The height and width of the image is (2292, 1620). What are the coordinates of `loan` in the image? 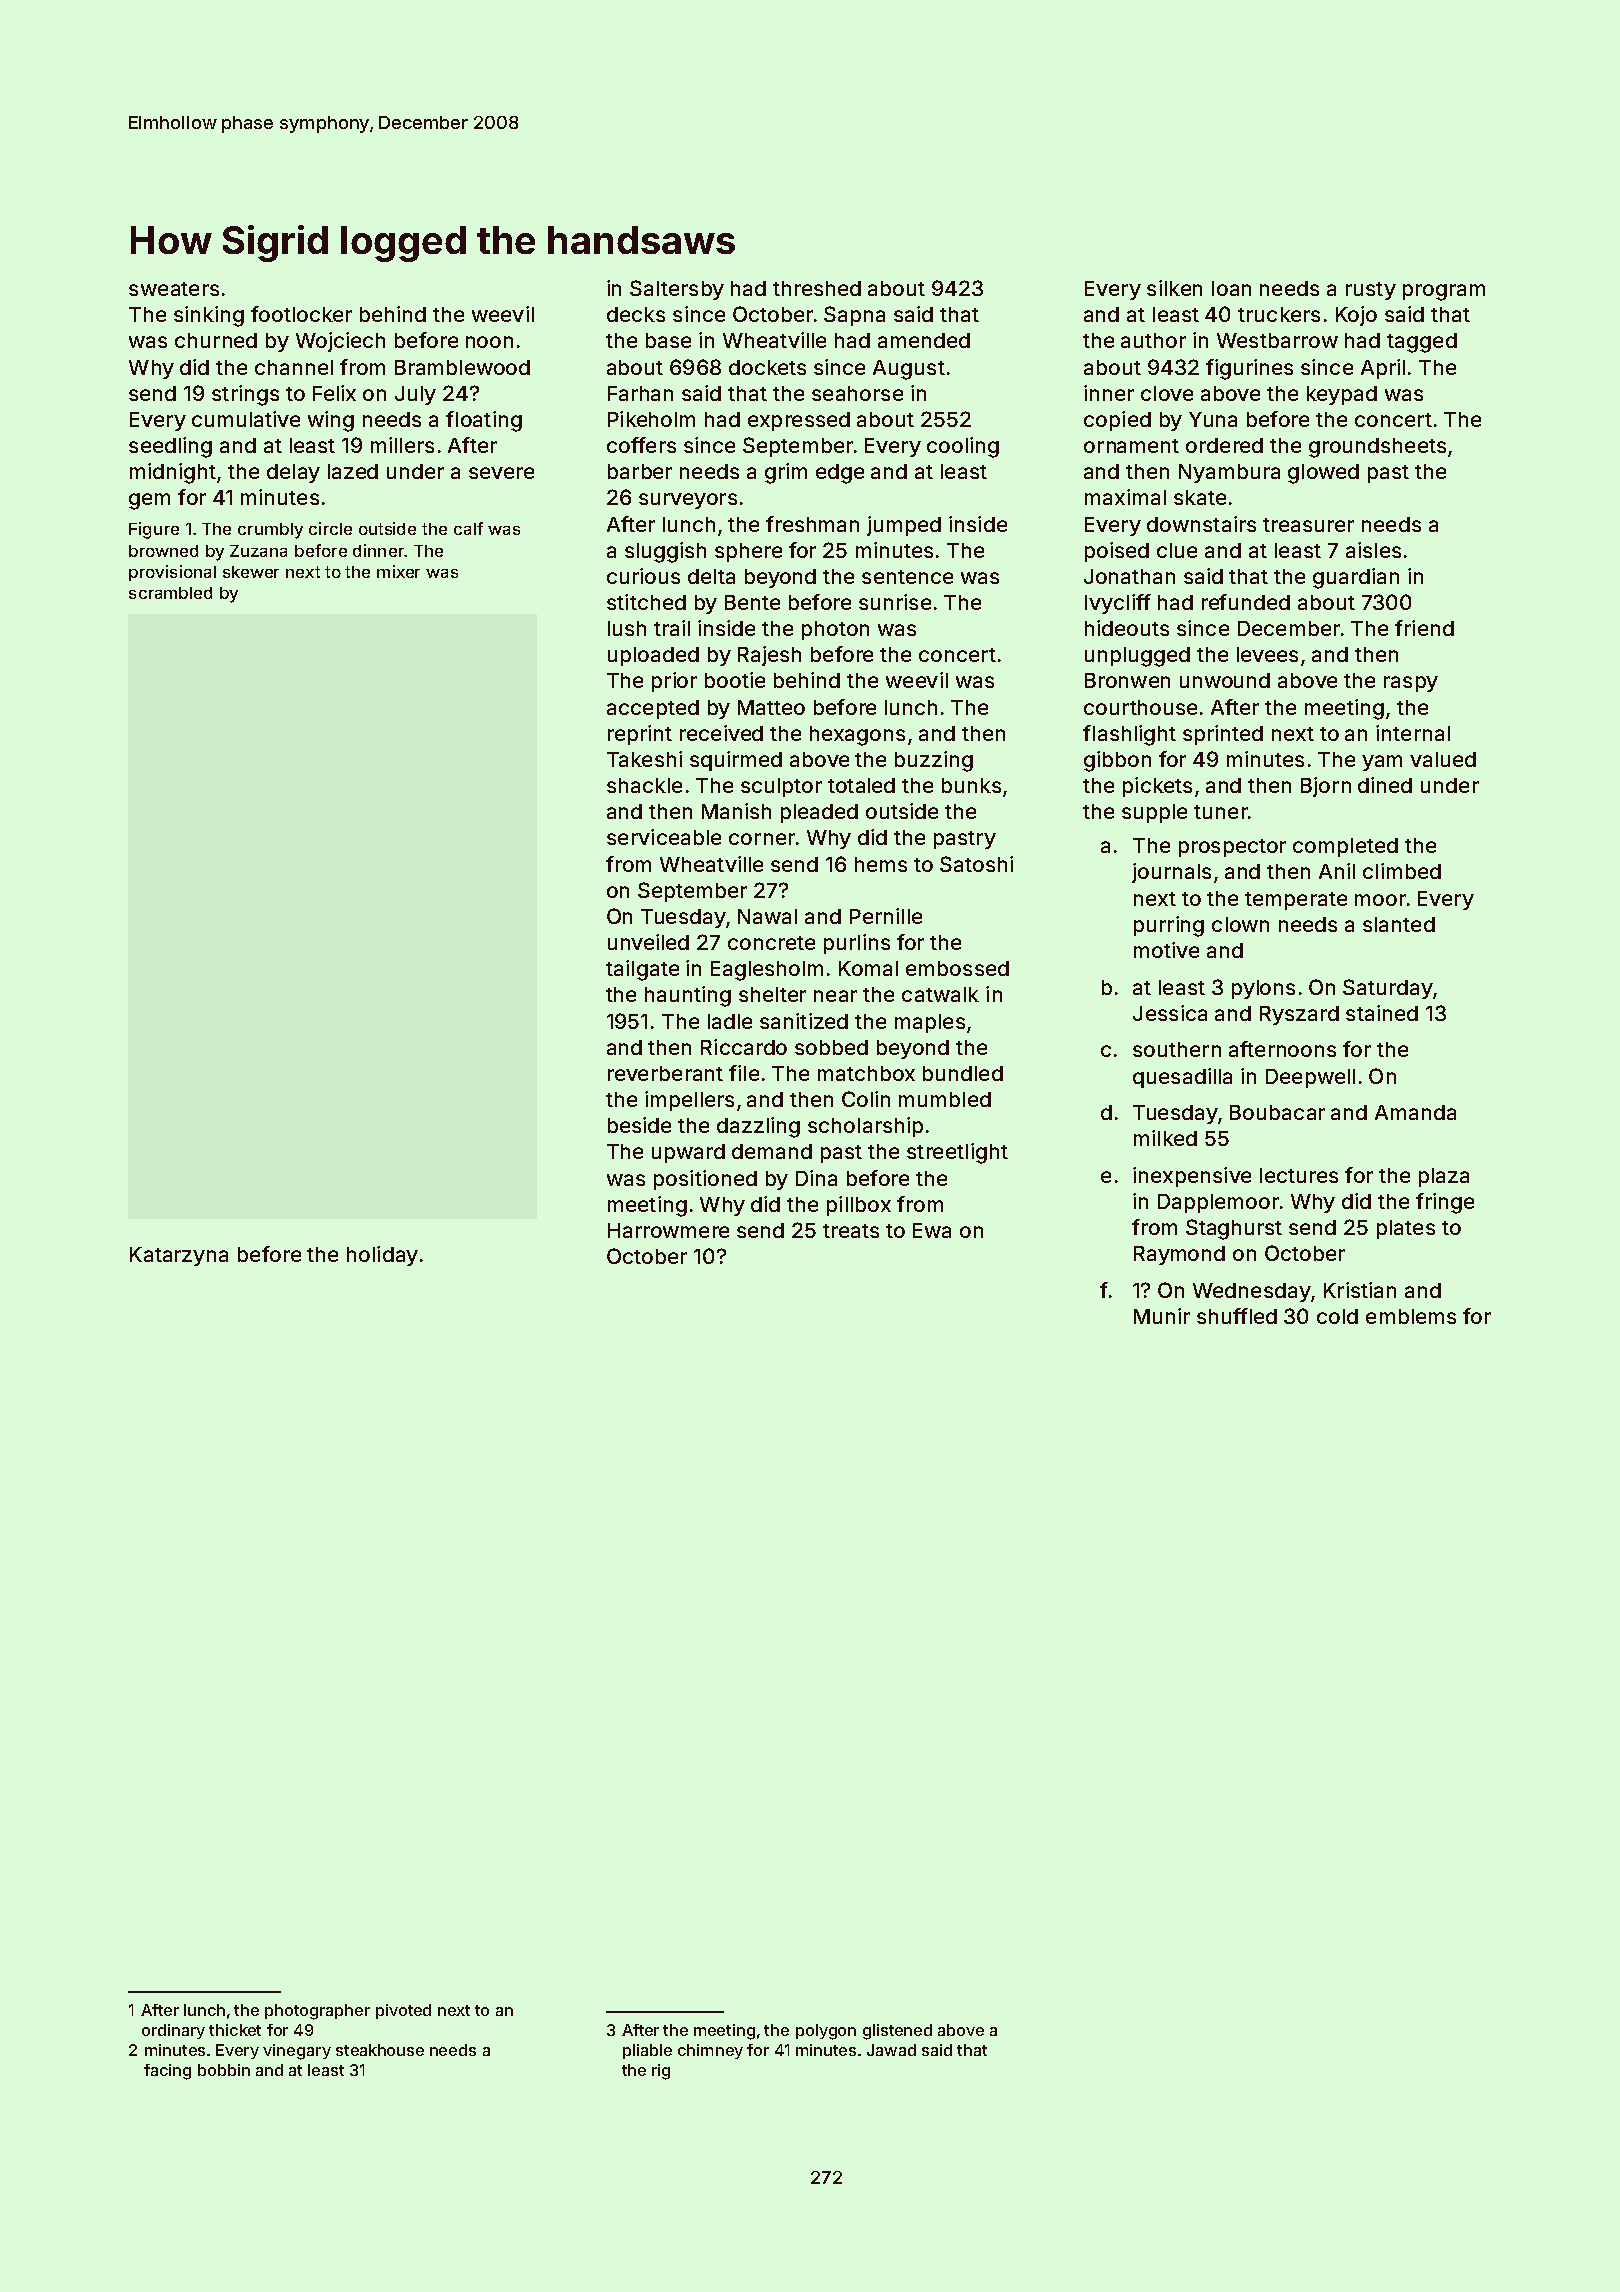 It's located at (1231, 288).
